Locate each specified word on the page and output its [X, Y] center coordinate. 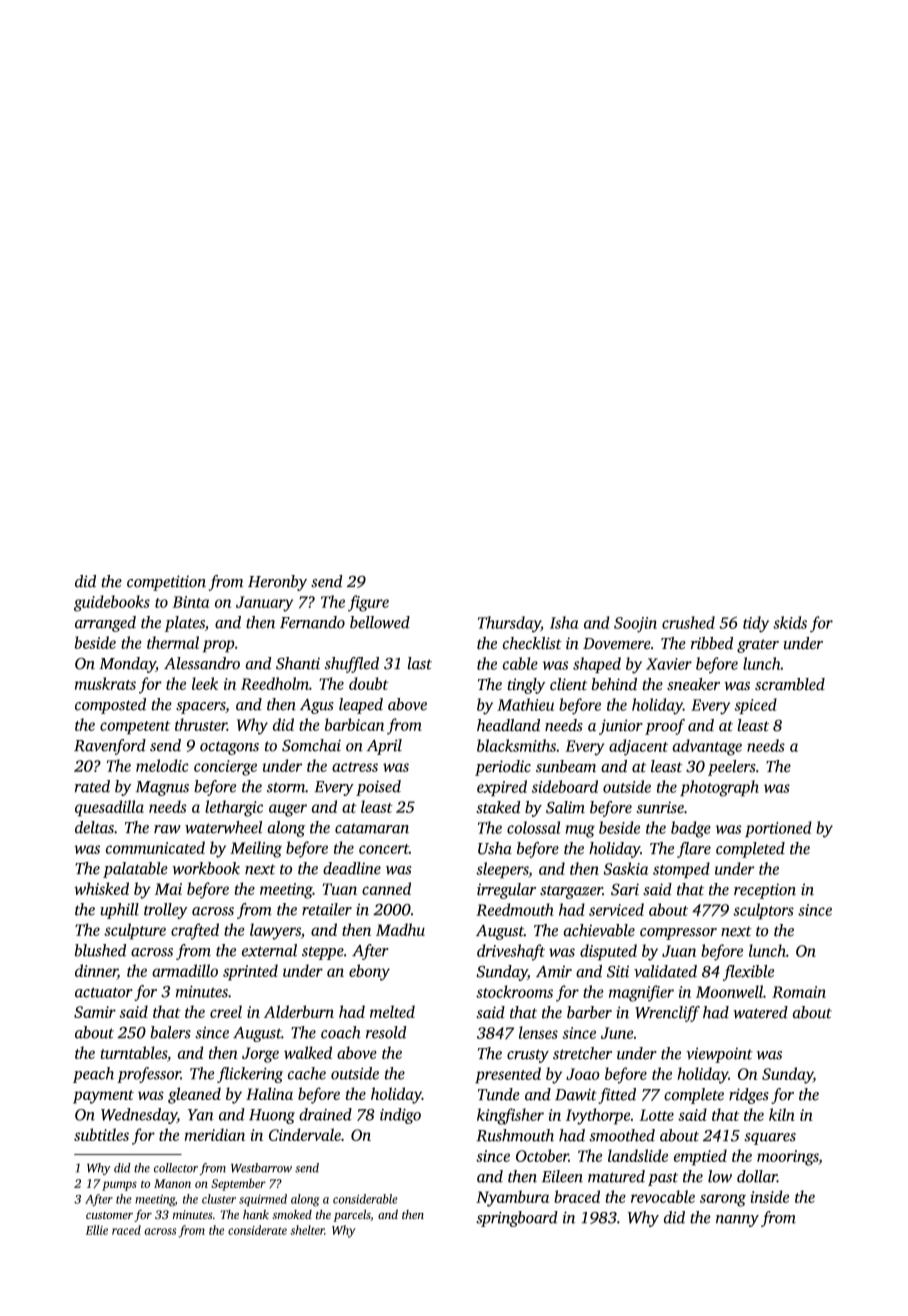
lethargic [234, 808]
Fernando [312, 622]
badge [691, 829]
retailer [327, 909]
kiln [782, 1114]
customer [109, 1215]
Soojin [635, 625]
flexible [748, 973]
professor [149, 1075]
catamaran [372, 829]
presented [508, 1075]
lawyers [275, 931]
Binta [191, 602]
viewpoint [719, 1055]
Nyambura [512, 1198]
